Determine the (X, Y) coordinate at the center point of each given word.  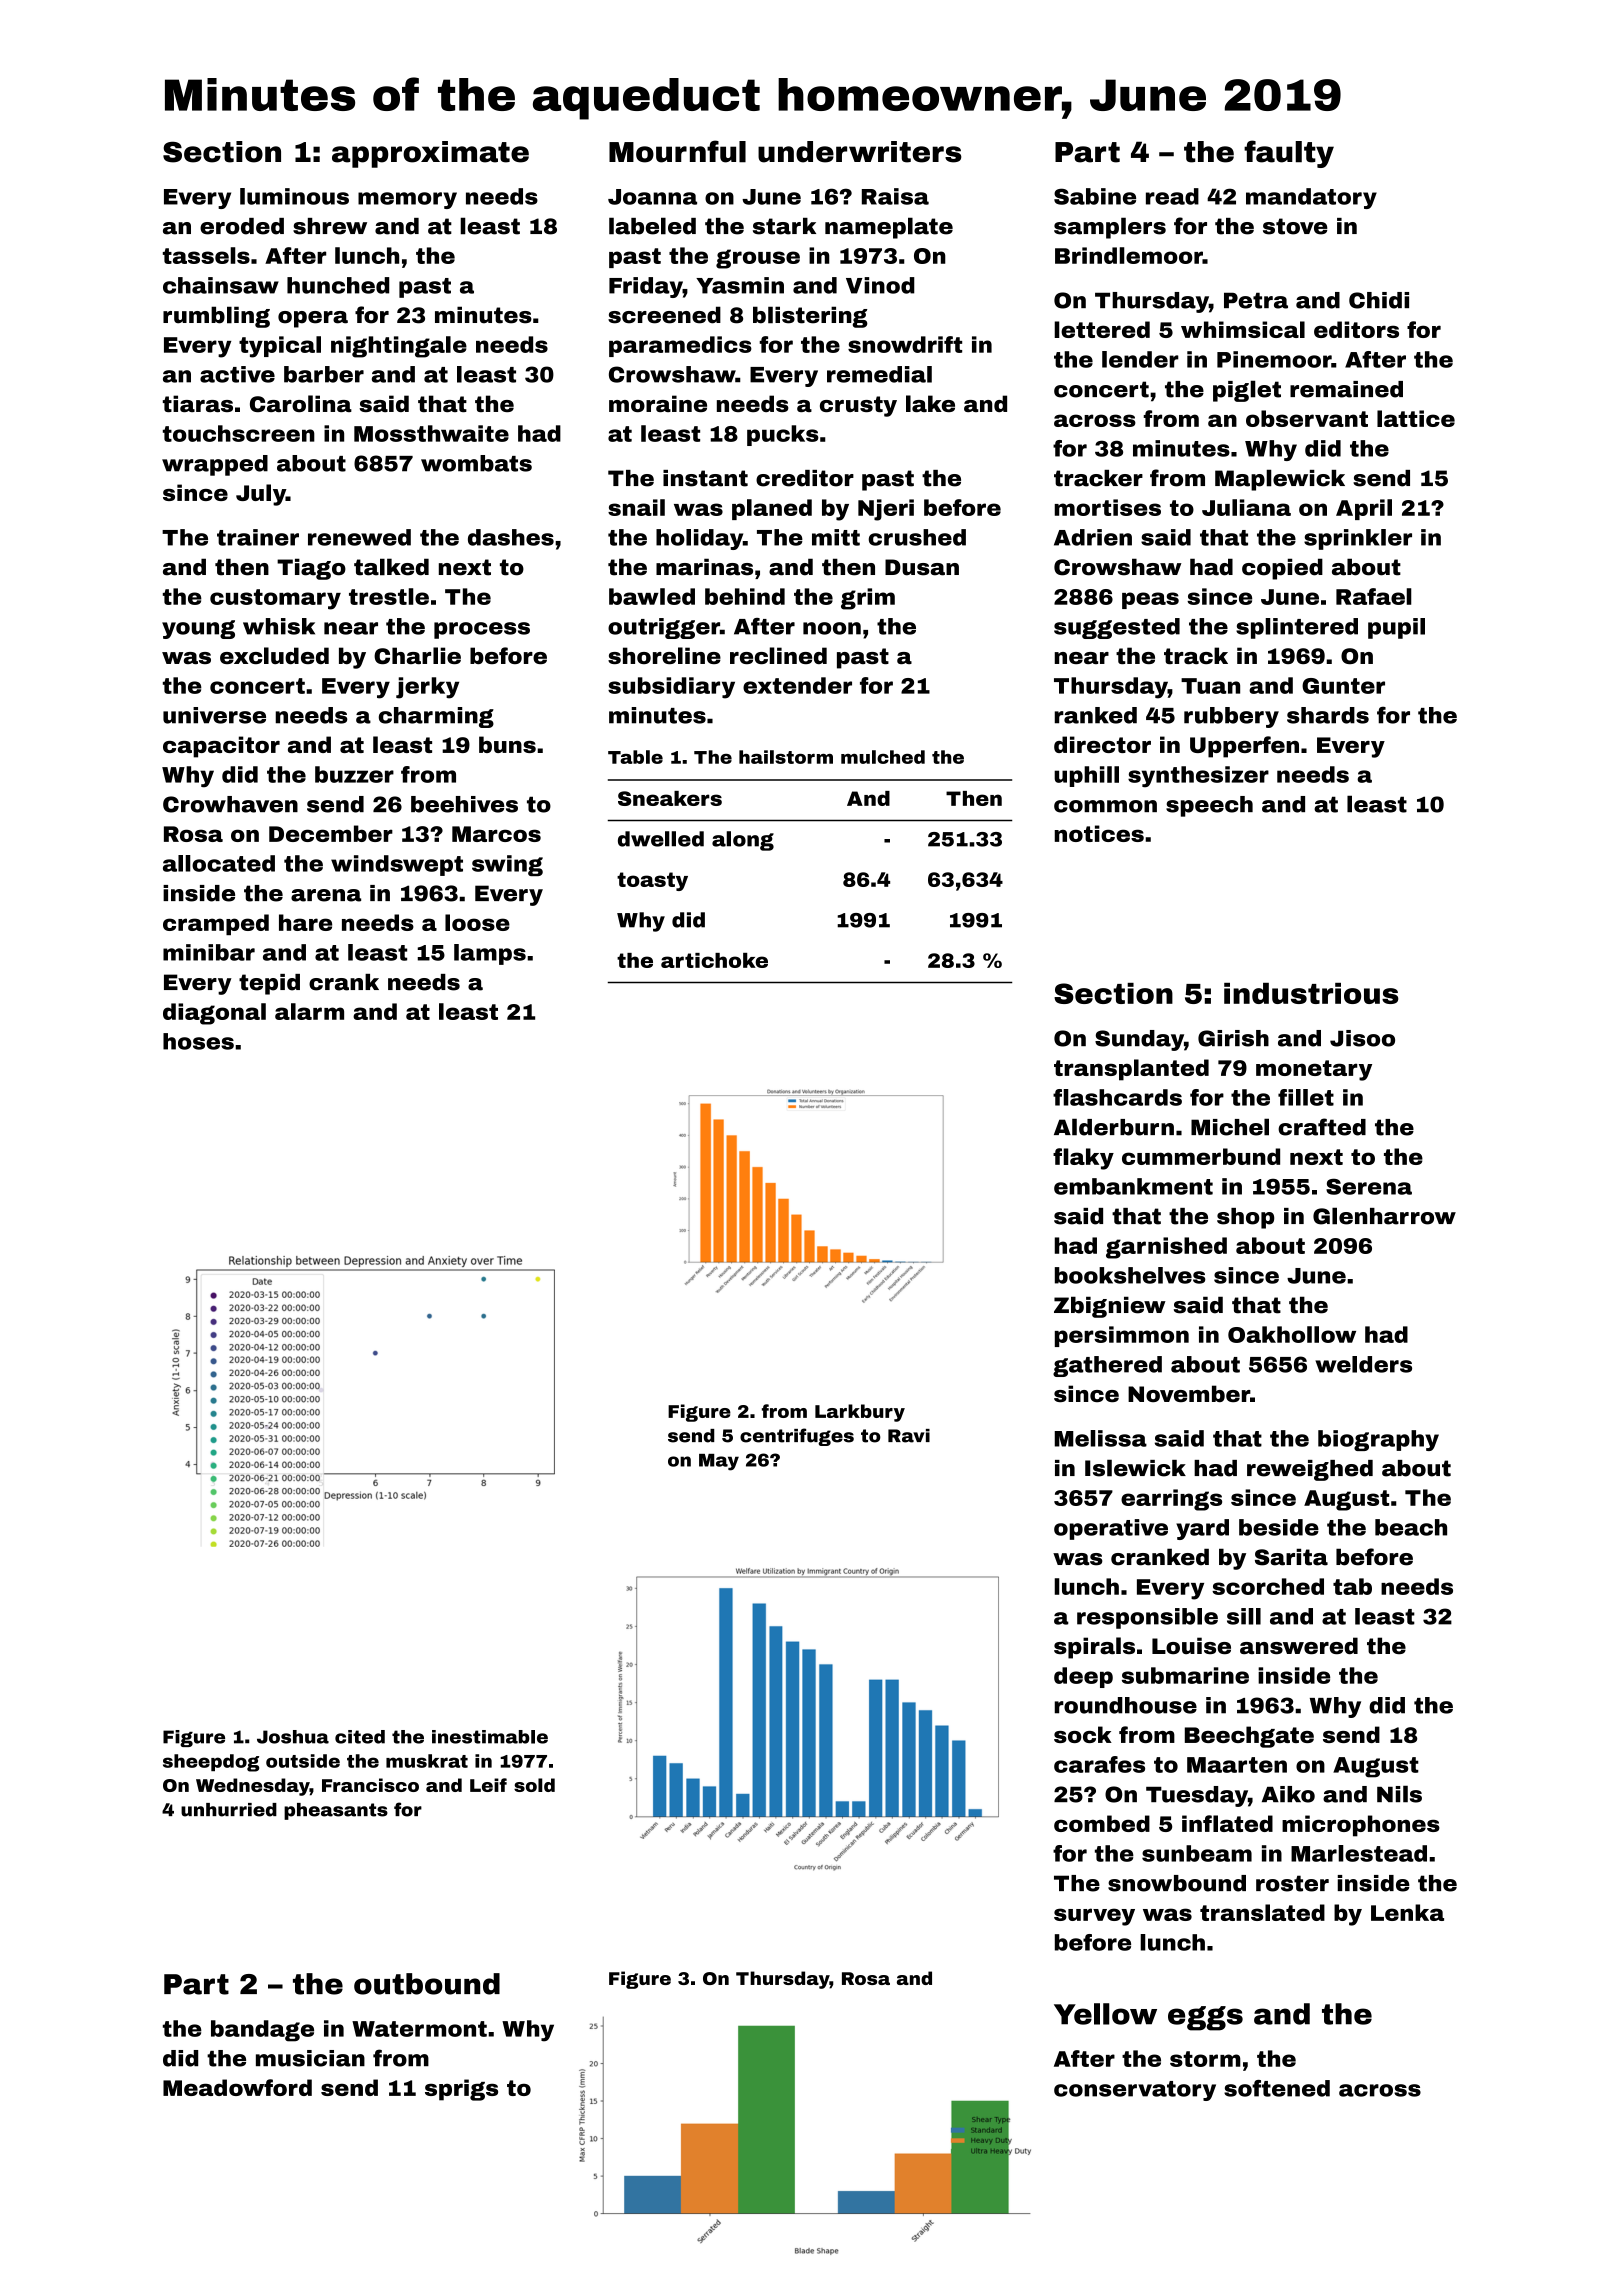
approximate (430, 154)
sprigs (461, 2090)
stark (784, 226)
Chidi (1379, 300)
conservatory (1135, 2091)
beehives (464, 804)
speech (1209, 806)
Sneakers (670, 798)
